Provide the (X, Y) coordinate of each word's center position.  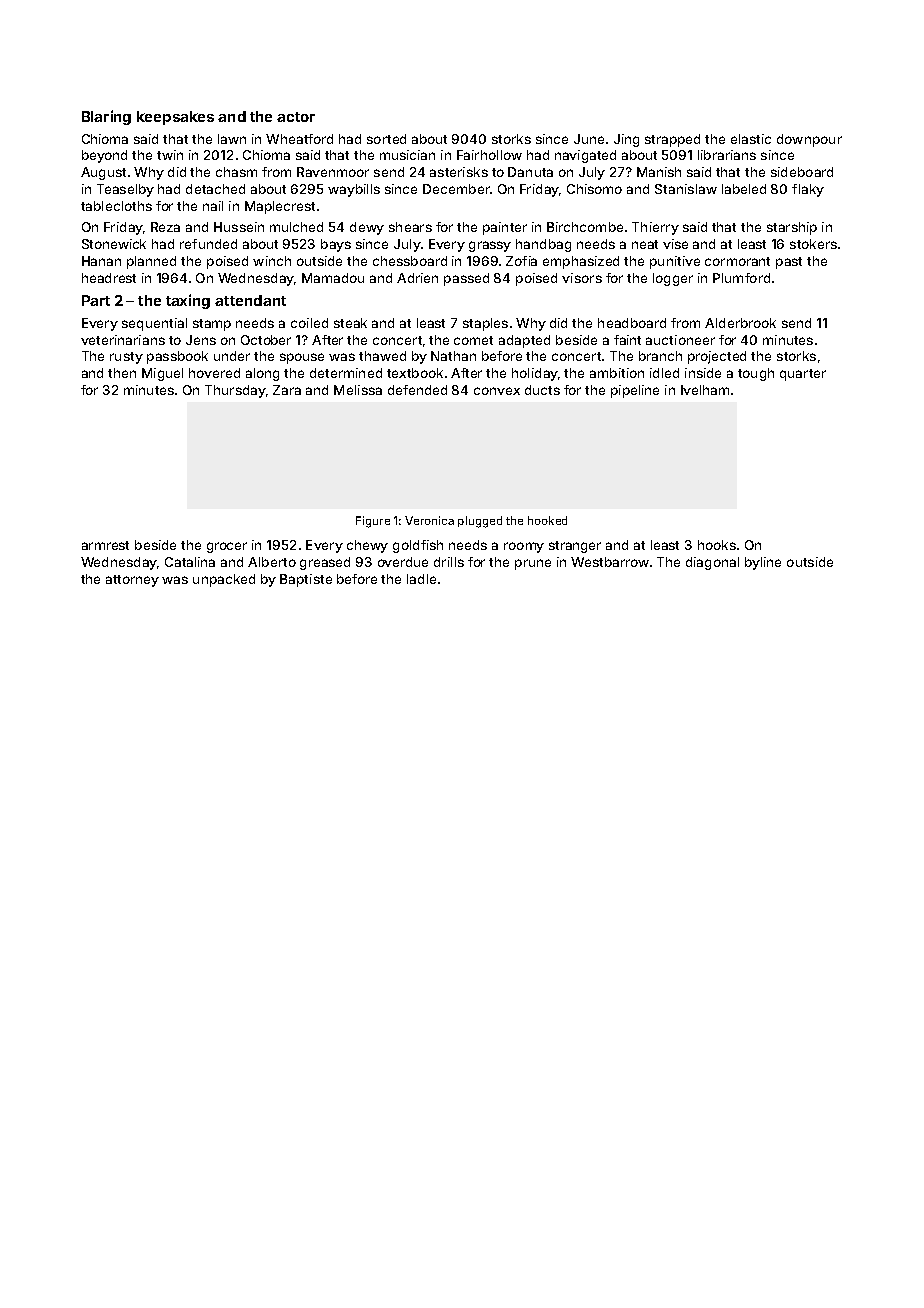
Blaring (106, 117)
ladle (421, 579)
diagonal (712, 563)
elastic (751, 139)
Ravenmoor (333, 172)
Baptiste (306, 580)
